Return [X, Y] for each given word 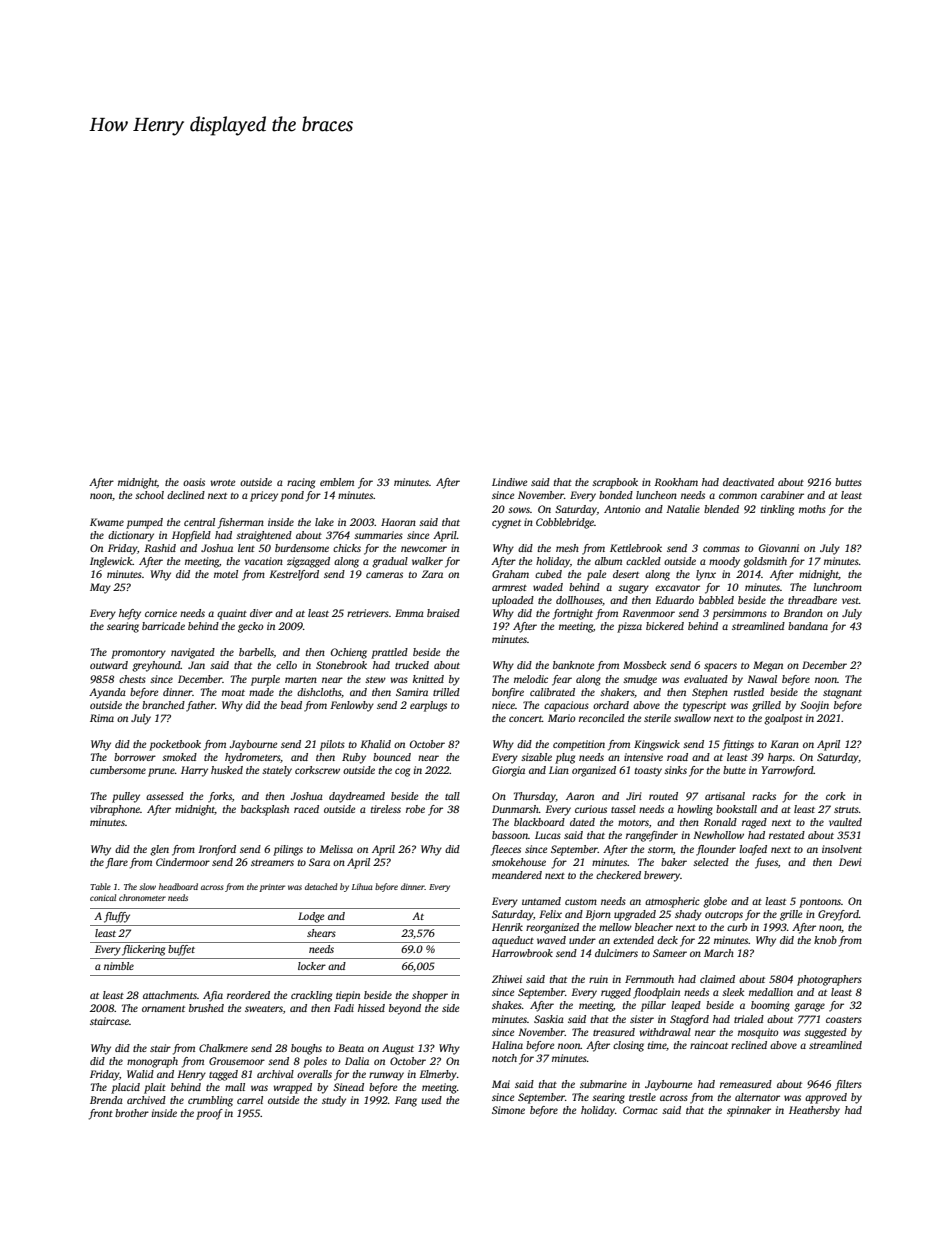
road [677, 757]
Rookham [676, 482]
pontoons [820, 903]
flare [117, 863]
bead [291, 705]
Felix [550, 914]
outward [109, 665]
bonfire [508, 693]
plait [155, 1088]
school [149, 495]
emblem [337, 482]
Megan [768, 666]
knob [825, 940]
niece [503, 705]
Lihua [362, 886]
